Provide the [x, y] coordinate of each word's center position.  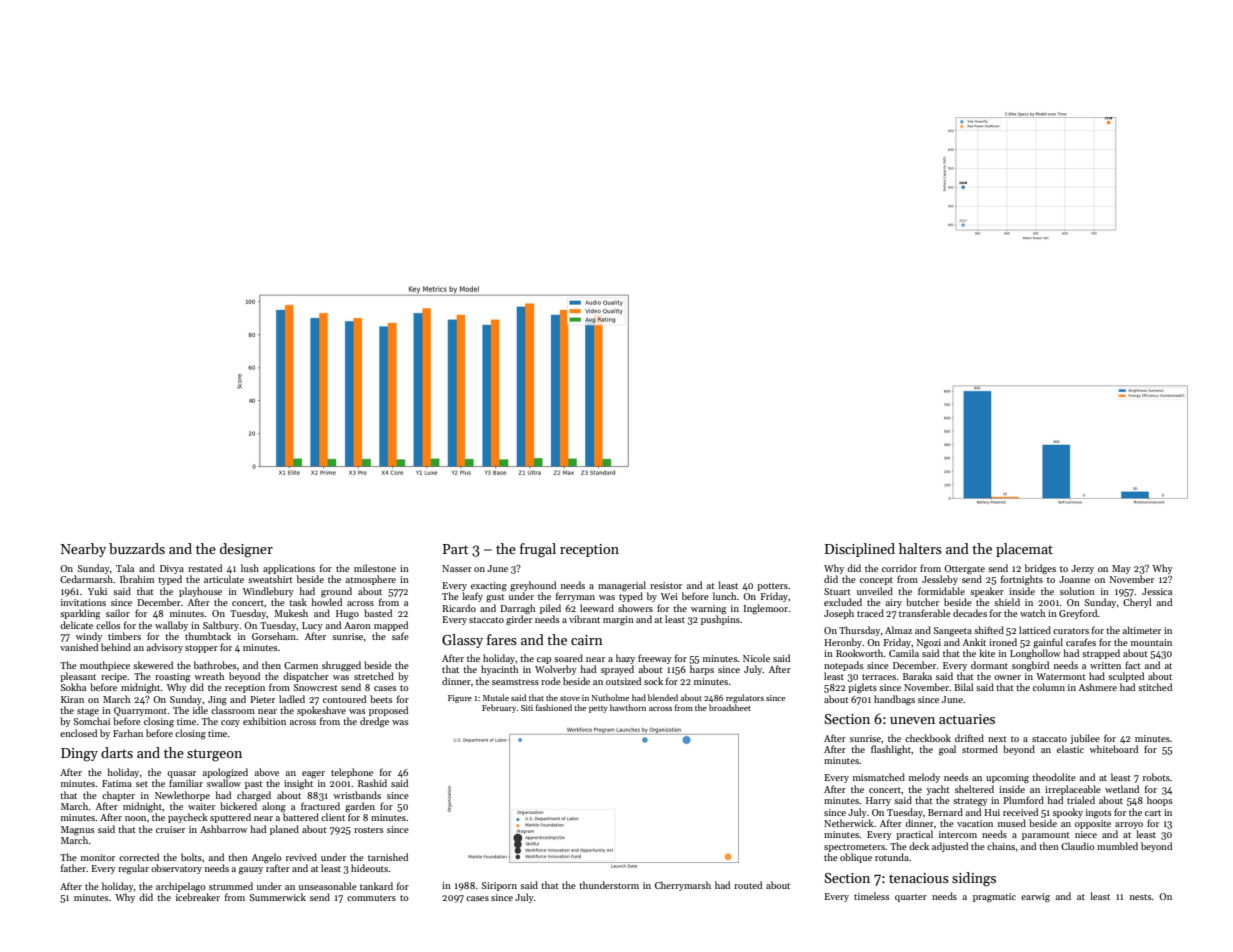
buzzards [137, 548]
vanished [79, 647]
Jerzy [1082, 569]
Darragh [517, 609]
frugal [538, 550]
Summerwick [278, 897]
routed [748, 885]
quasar [181, 774]
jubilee [1085, 739]
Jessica [1157, 591]
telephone [352, 773]
